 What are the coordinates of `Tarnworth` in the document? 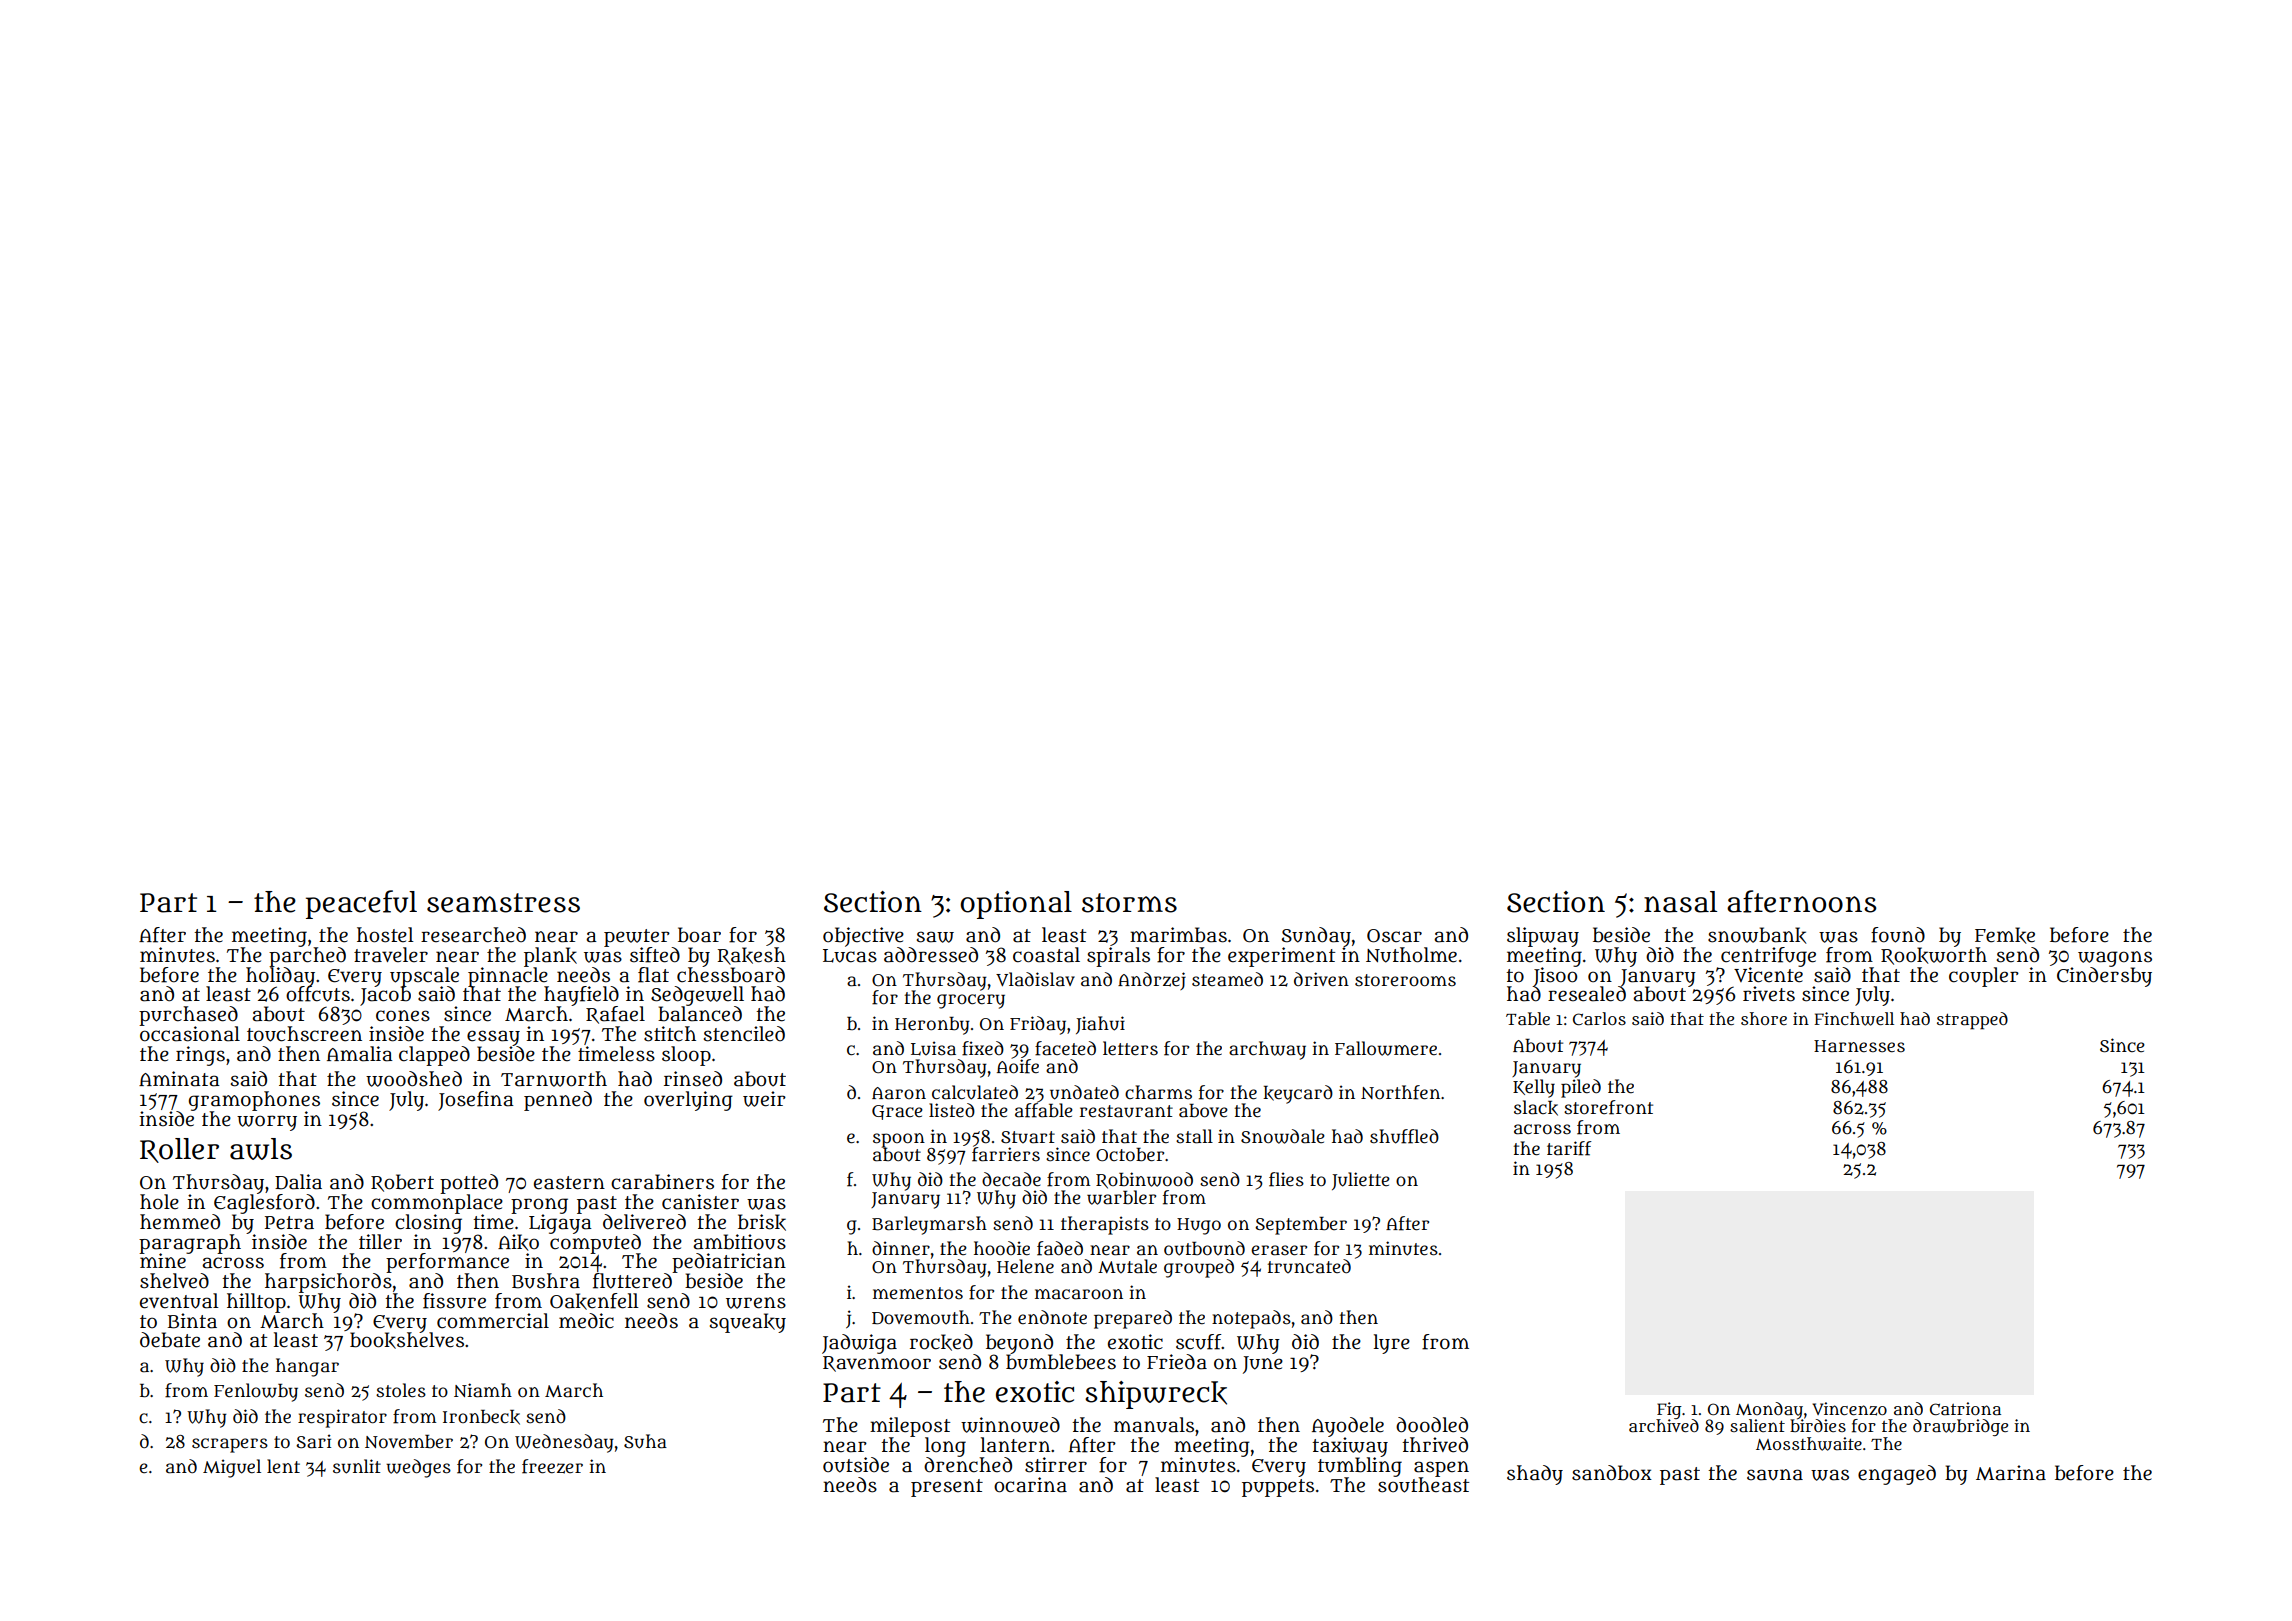 It's located at (554, 1079).
